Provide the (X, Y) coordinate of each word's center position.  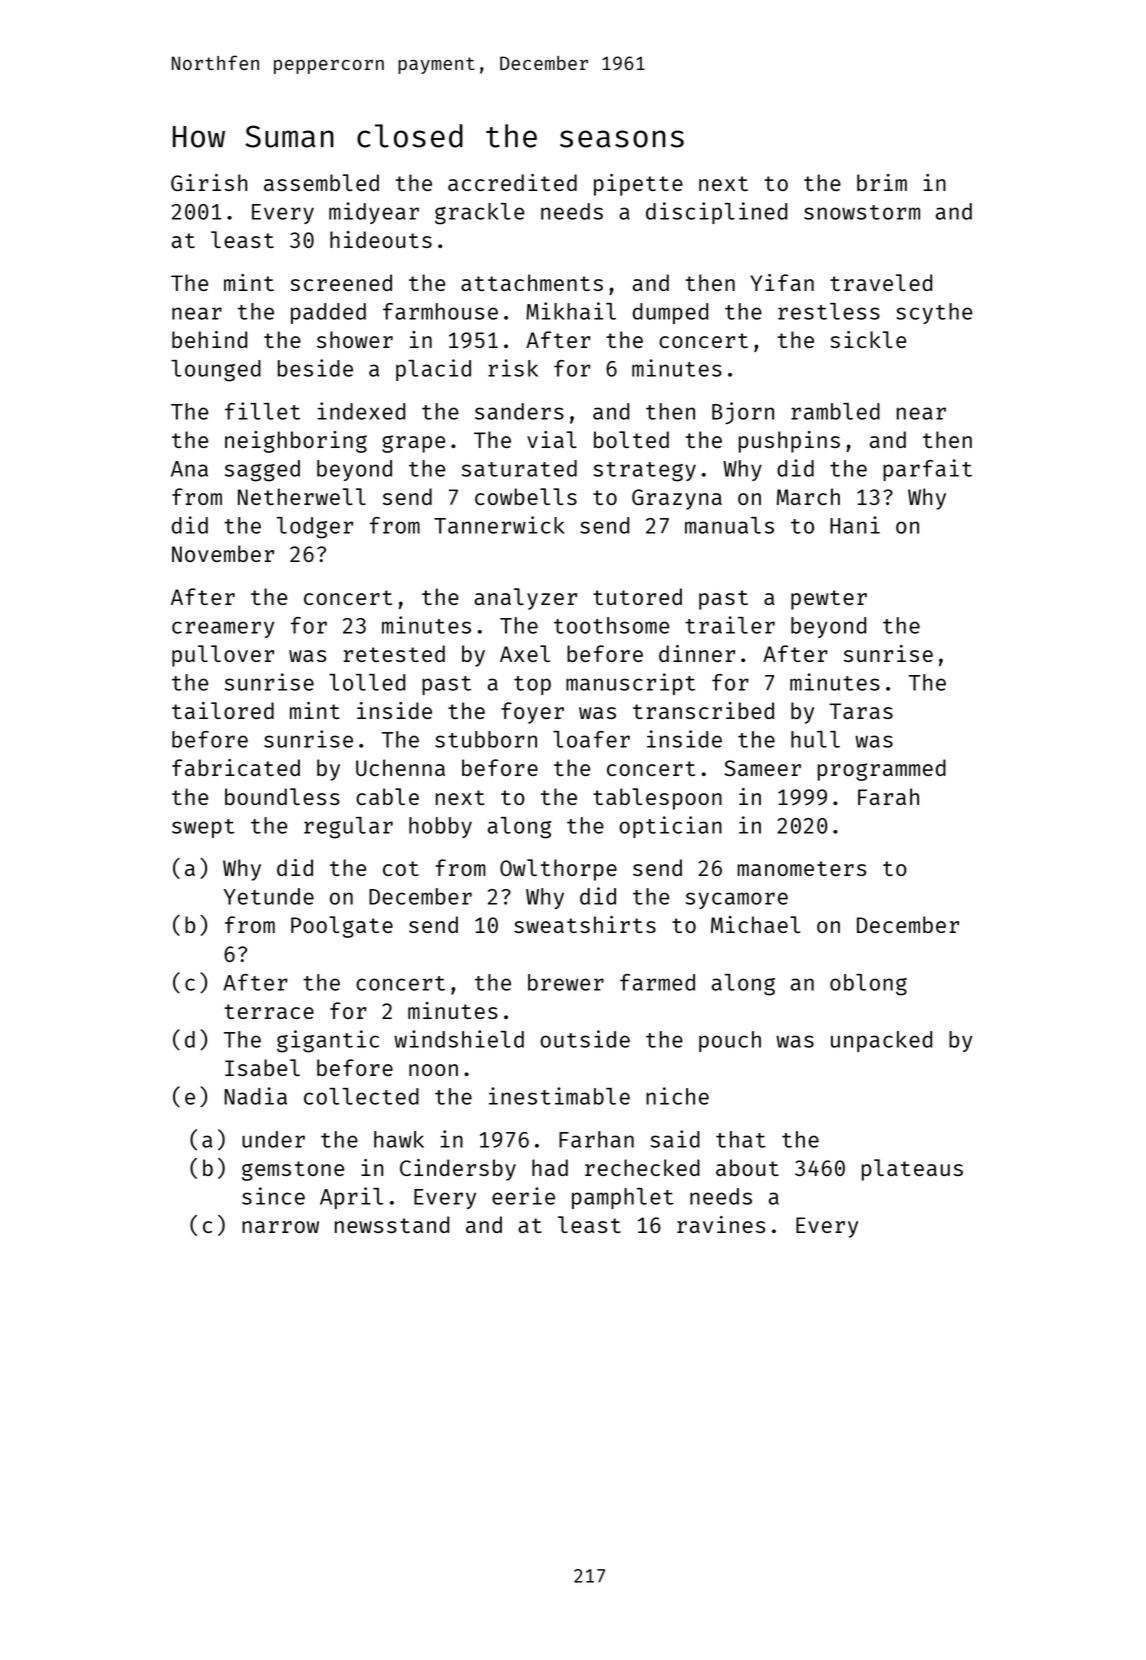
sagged (262, 471)
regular (348, 828)
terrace (269, 1011)
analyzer (525, 599)
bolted (631, 439)
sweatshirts (585, 924)
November (223, 553)
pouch (730, 1041)
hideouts (381, 239)
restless (829, 311)
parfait (927, 470)
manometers (801, 868)
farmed (657, 982)
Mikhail (571, 311)
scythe (934, 313)
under (273, 1139)
